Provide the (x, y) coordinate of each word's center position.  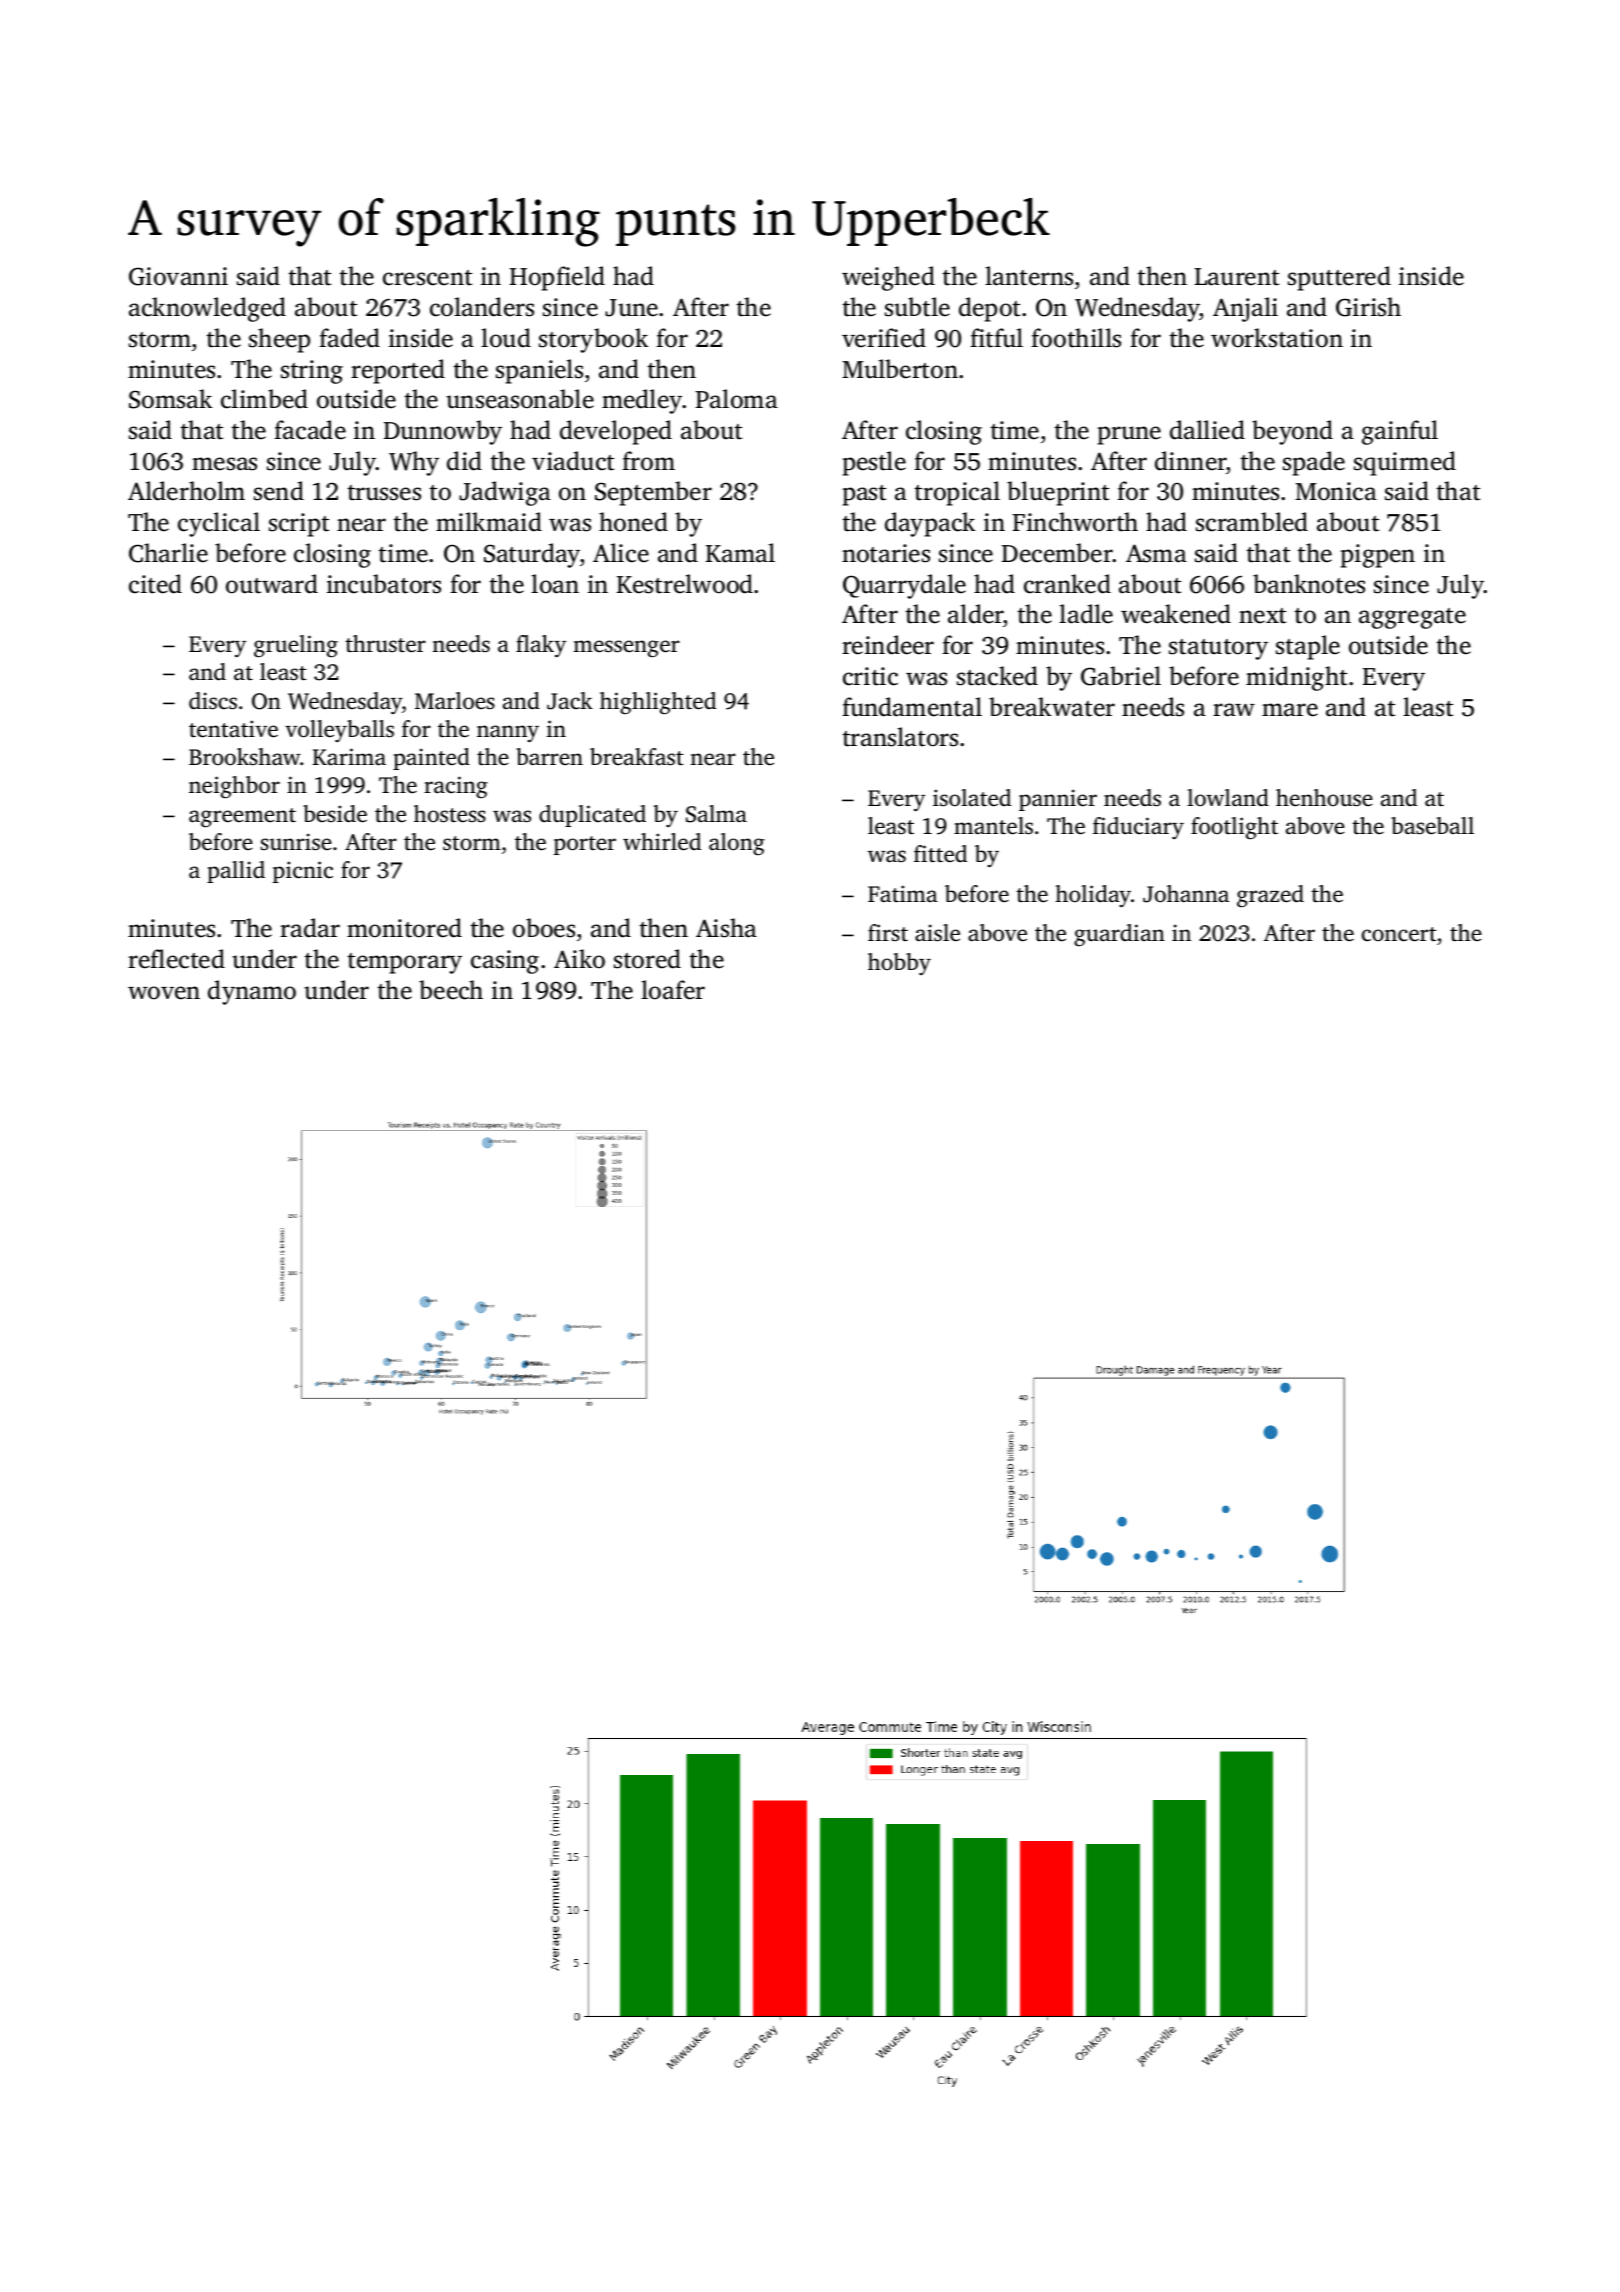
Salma (716, 814)
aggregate (1412, 618)
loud (506, 338)
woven (164, 993)
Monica (1336, 491)
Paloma (736, 399)
